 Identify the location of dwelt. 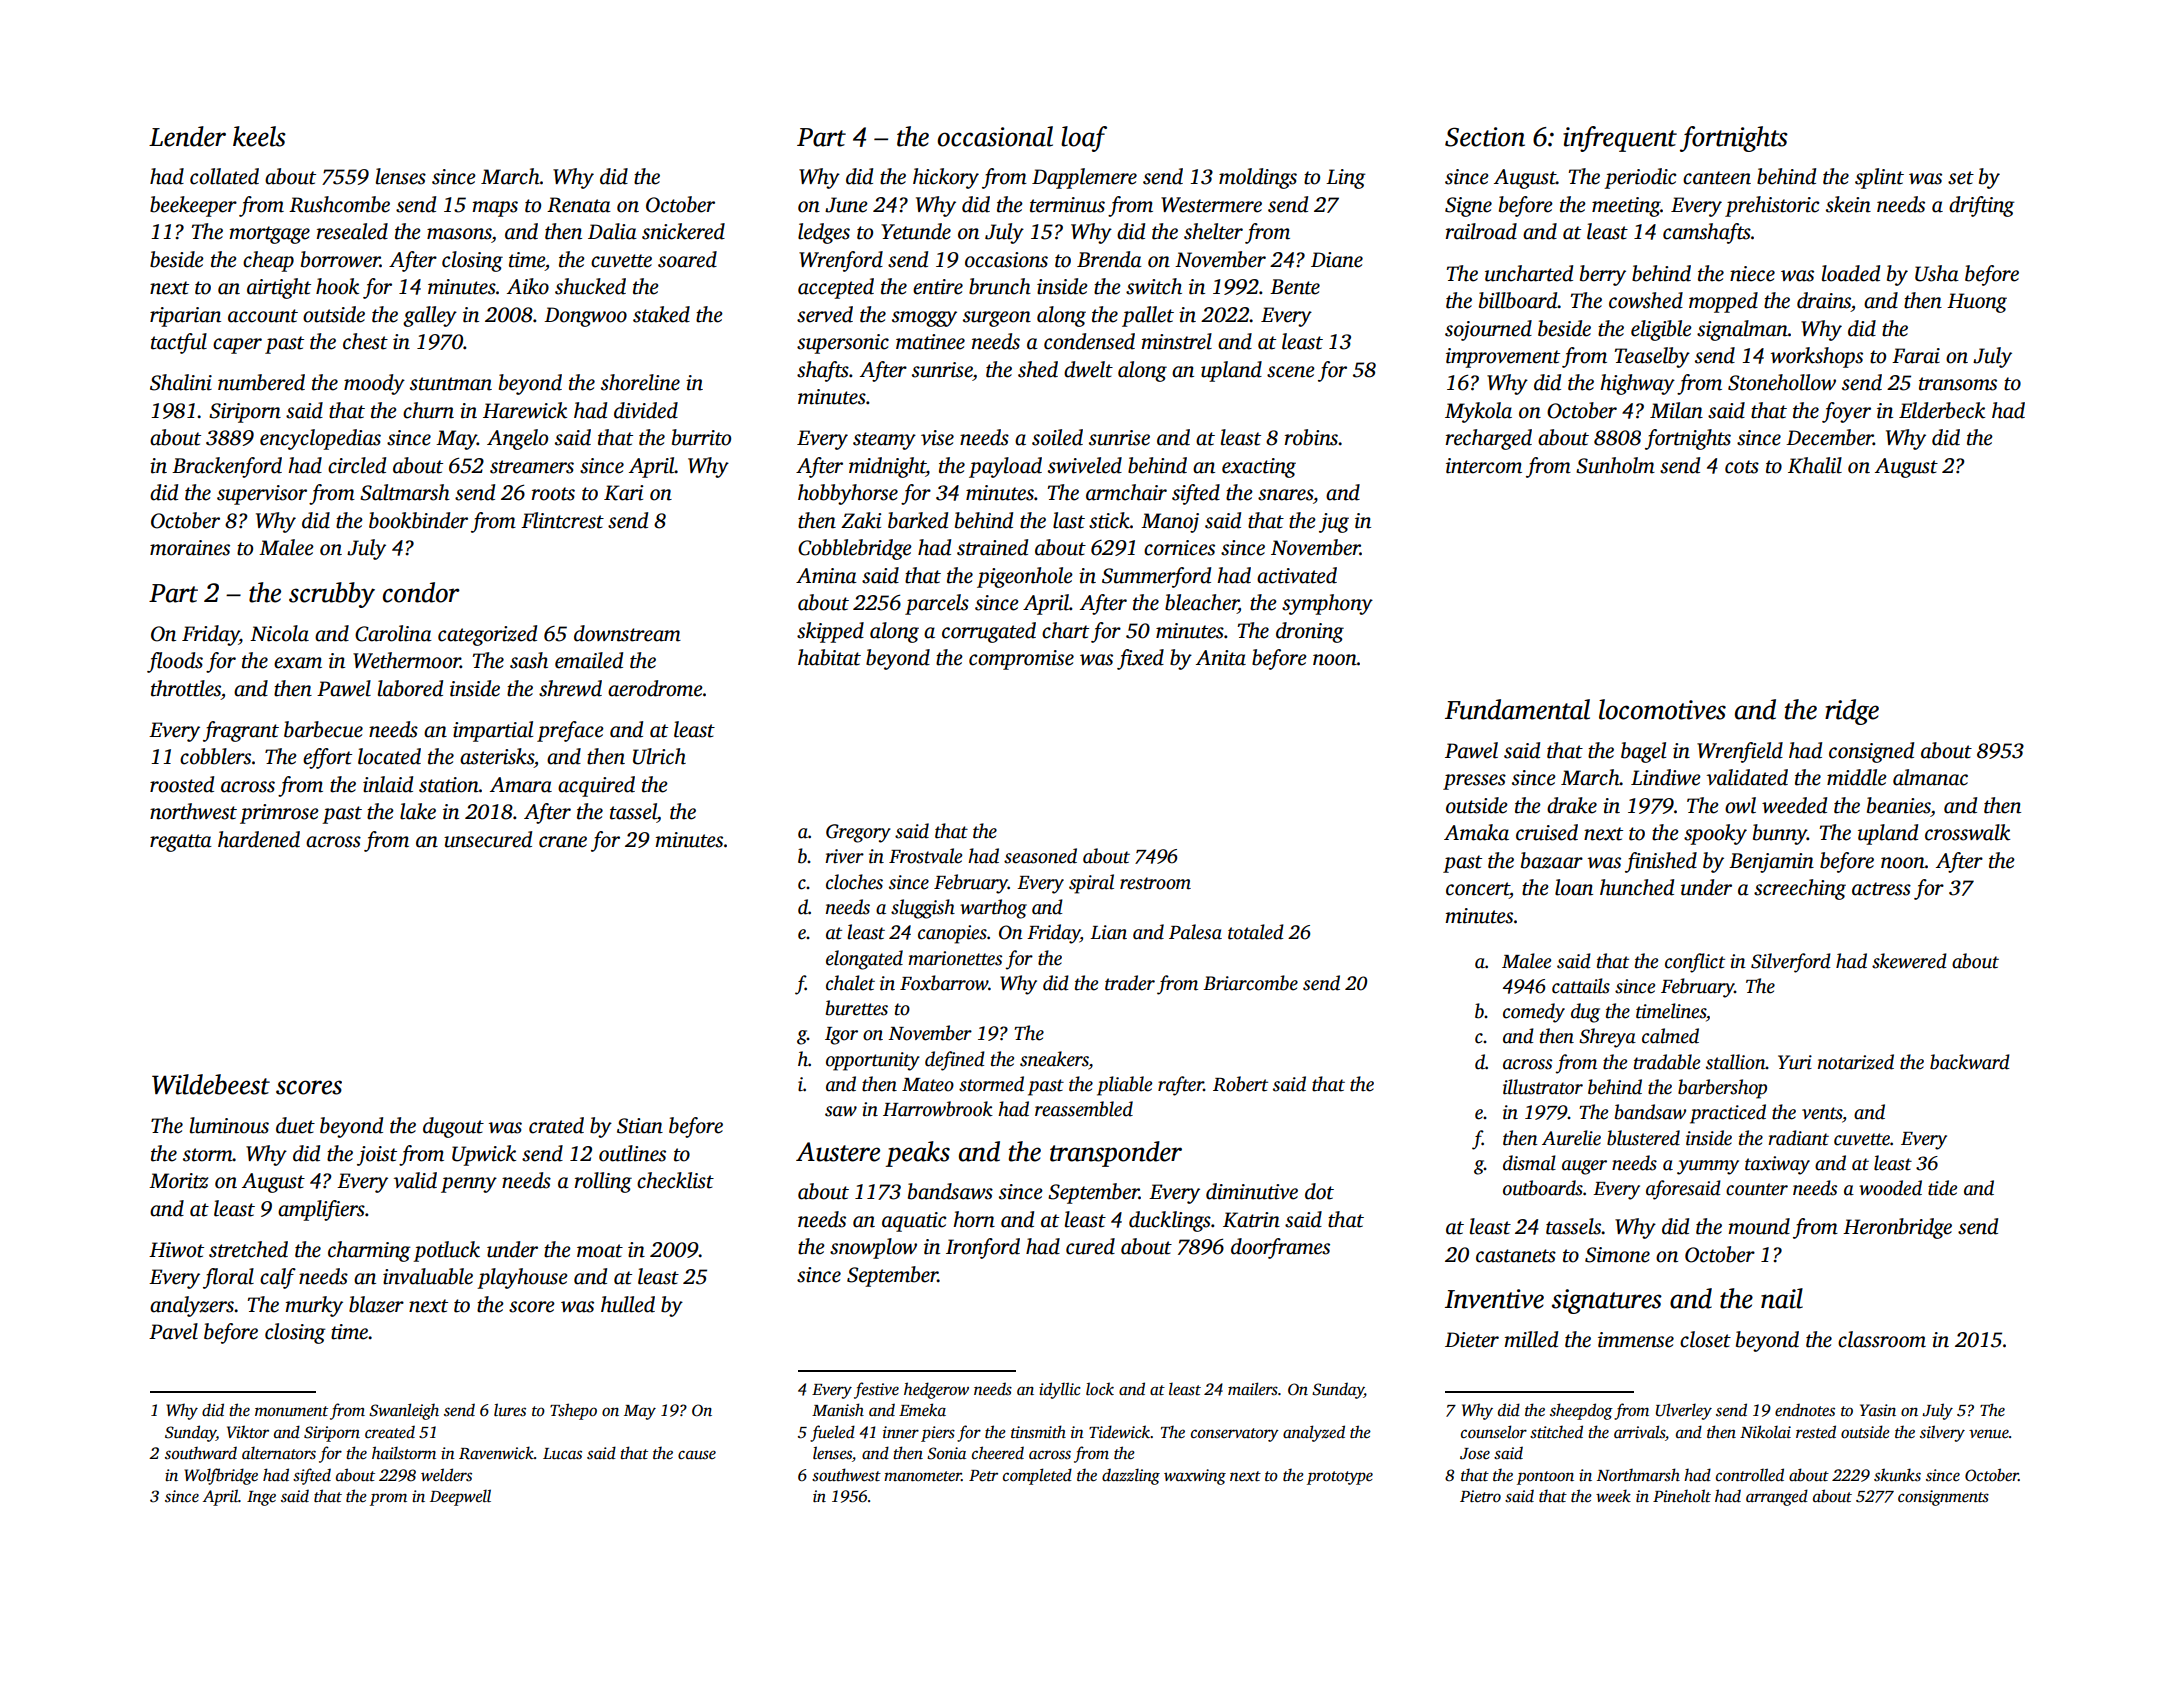
(1088, 369).
